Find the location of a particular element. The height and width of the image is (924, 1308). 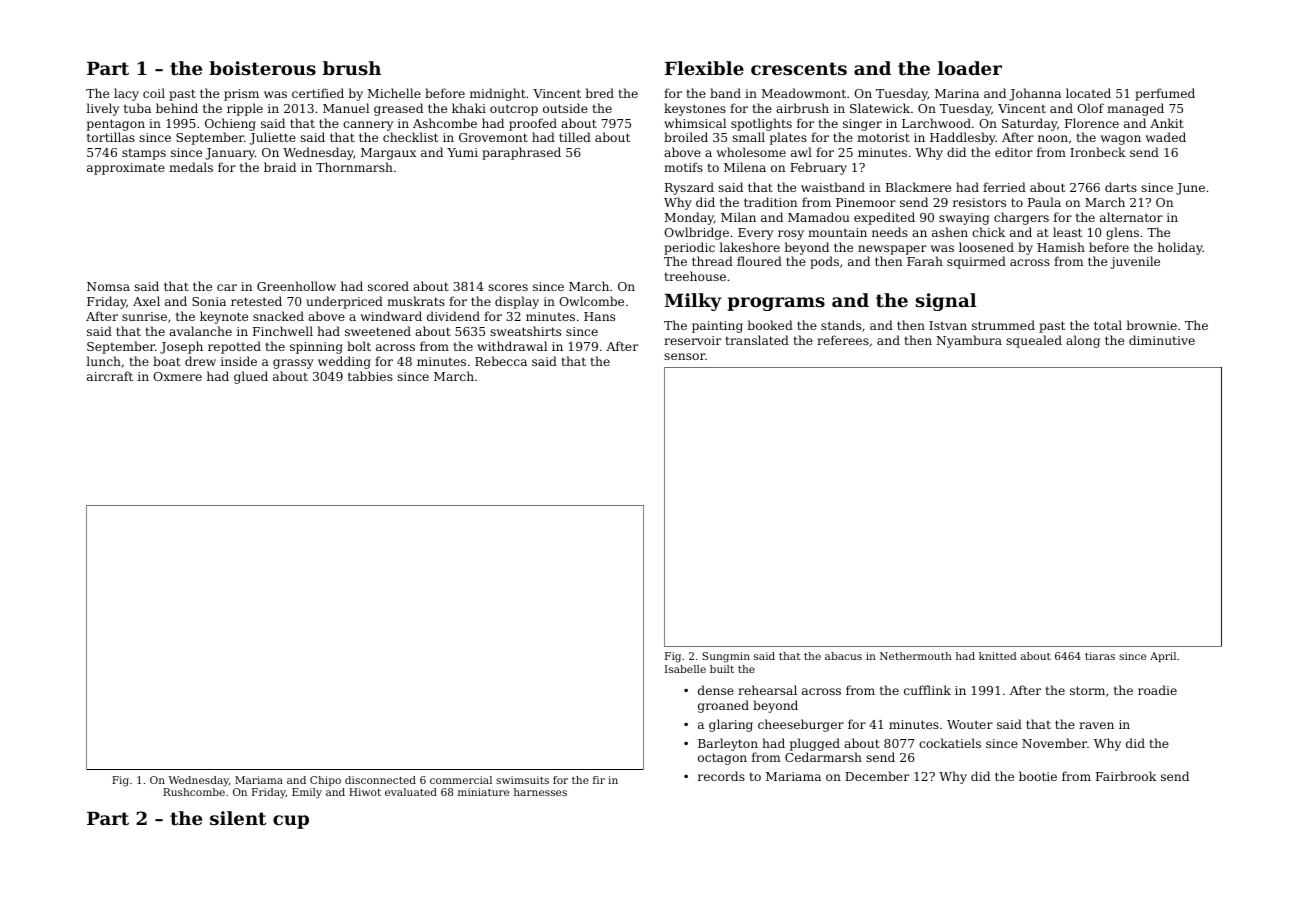

Nethermouth is located at coordinates (916, 656).
